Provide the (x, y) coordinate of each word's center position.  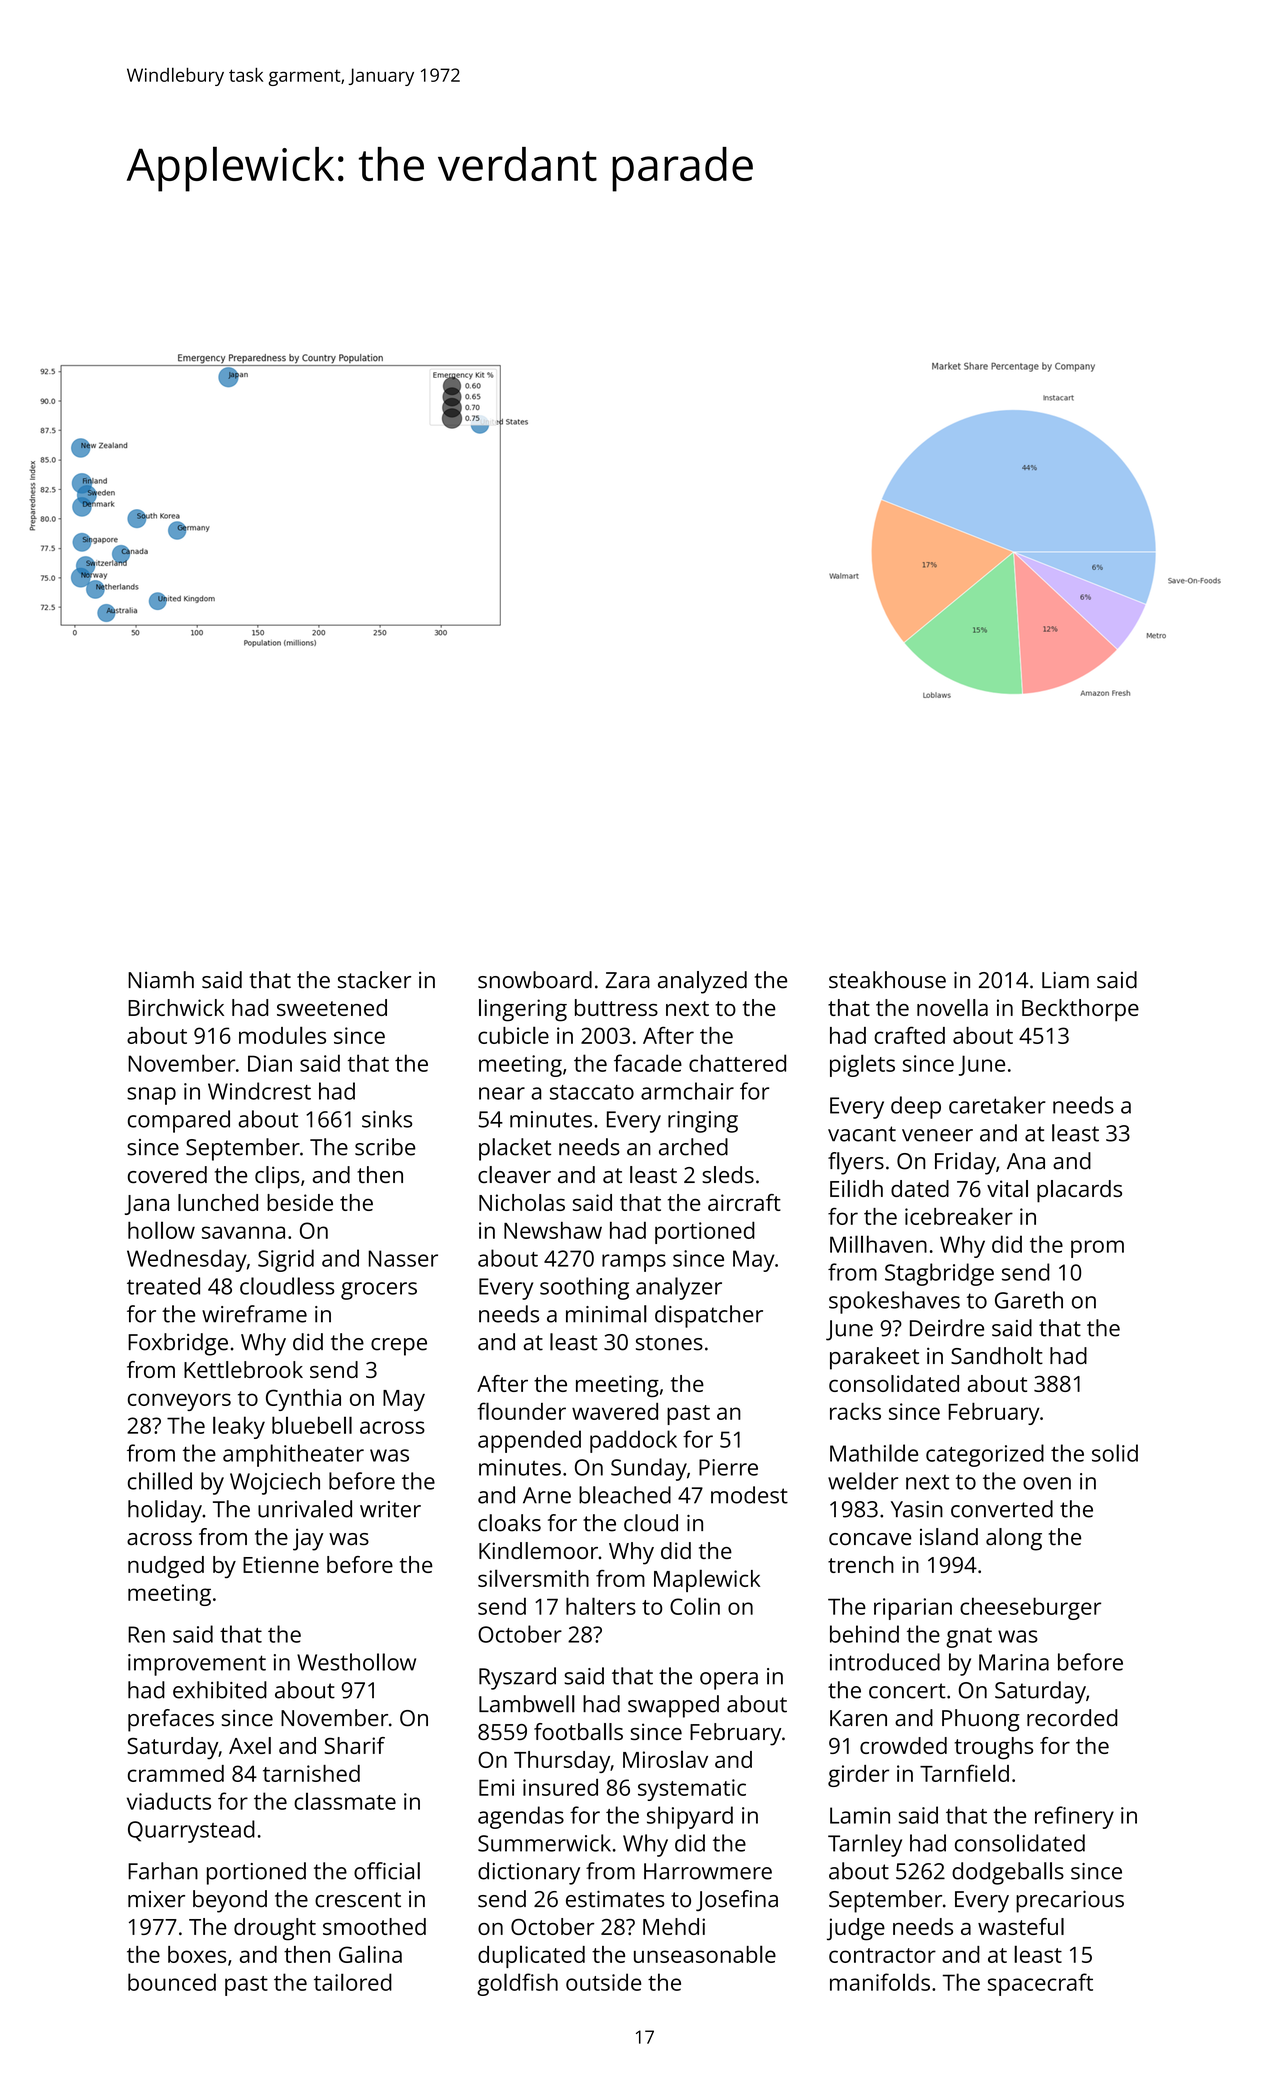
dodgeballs (1008, 1873)
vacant (862, 1134)
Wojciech (275, 1483)
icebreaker (959, 1216)
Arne (547, 1495)
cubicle (513, 1035)
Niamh (161, 980)
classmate (345, 1801)
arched (693, 1147)
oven (1047, 1483)
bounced (172, 1982)
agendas (521, 1817)
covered (167, 1174)
